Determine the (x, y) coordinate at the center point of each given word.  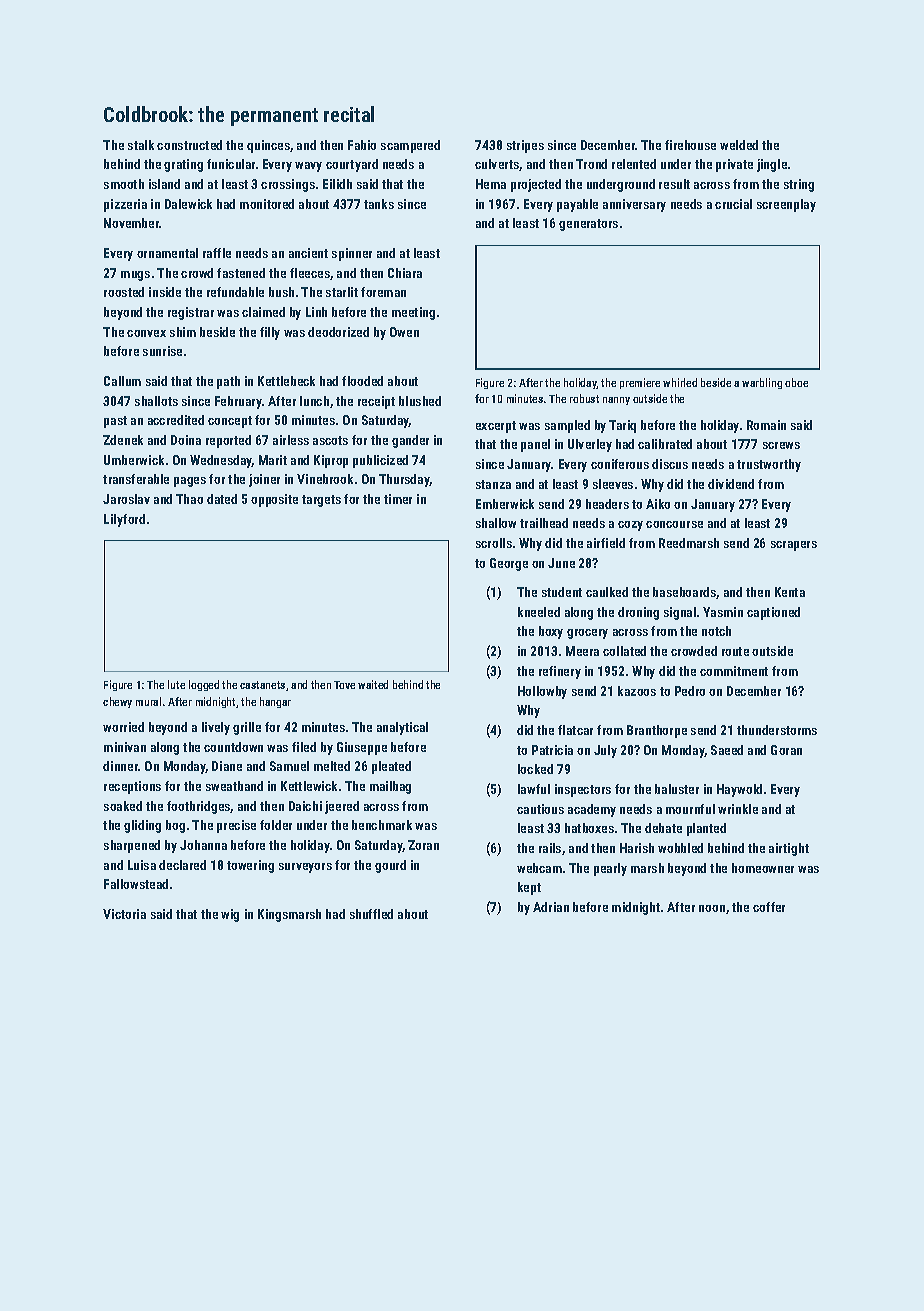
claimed (263, 312)
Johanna (203, 845)
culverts (497, 165)
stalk (141, 145)
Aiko (658, 504)
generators (588, 225)
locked (535, 769)
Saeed (727, 750)
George (509, 564)
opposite (274, 500)
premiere (640, 383)
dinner (121, 766)
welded (739, 145)
